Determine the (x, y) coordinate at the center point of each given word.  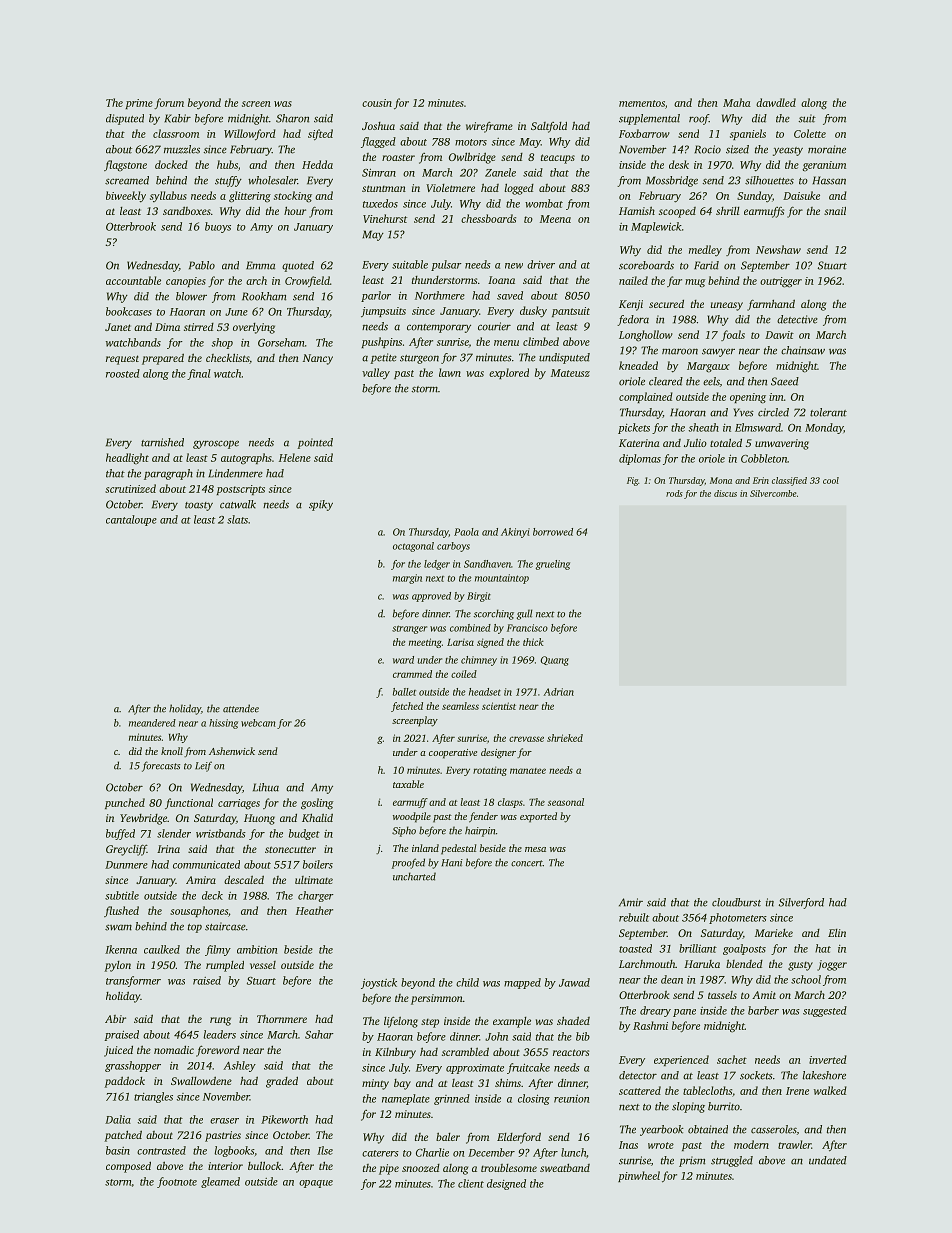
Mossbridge (672, 181)
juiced (118, 1051)
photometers (738, 918)
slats (237, 519)
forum (169, 103)
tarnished (162, 442)
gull (524, 614)
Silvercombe (773, 493)
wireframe (489, 127)
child (467, 982)
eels (711, 381)
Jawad (574, 982)
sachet (732, 1059)
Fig (632, 481)
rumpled (225, 966)
